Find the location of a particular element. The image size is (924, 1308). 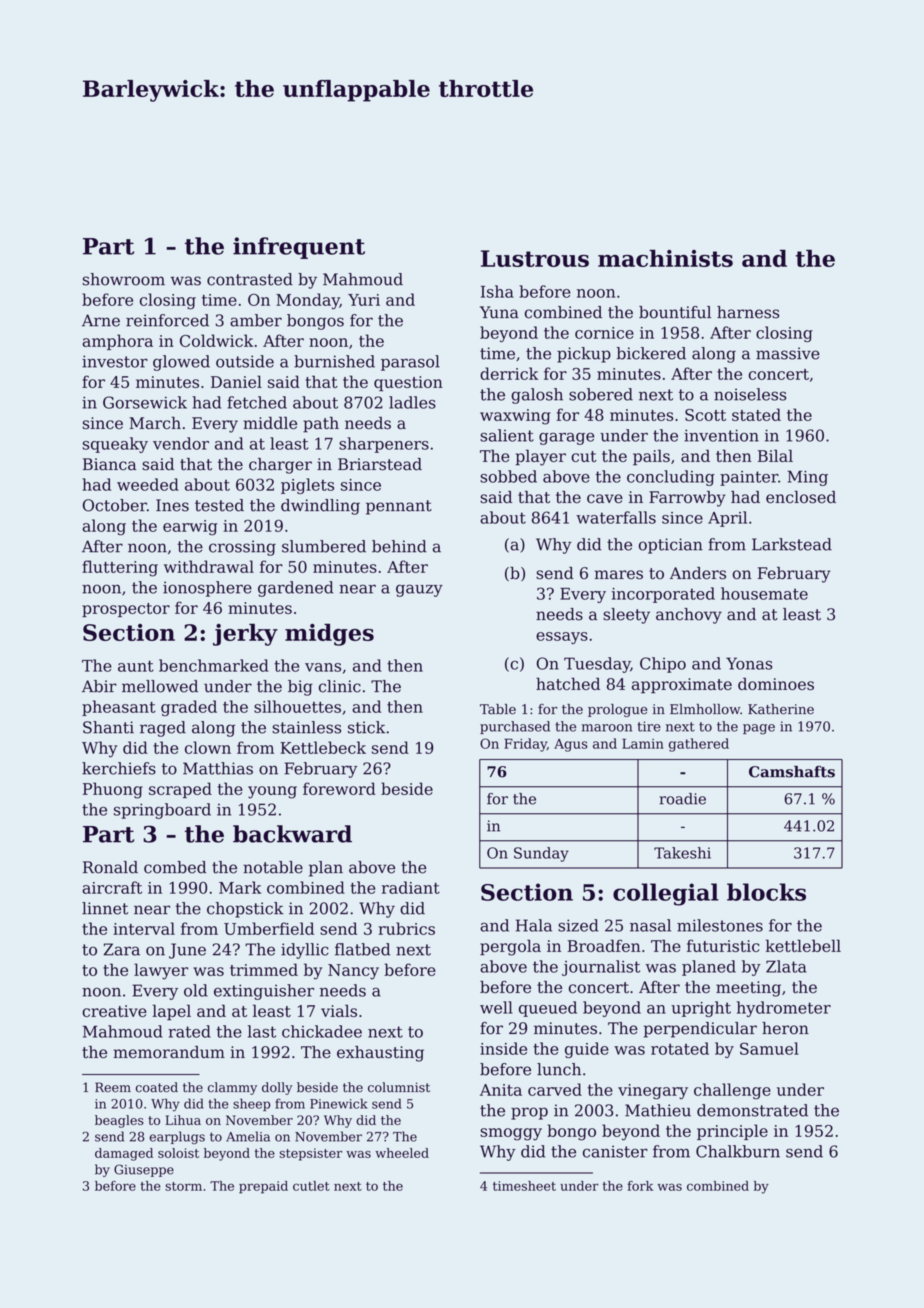

clinic is located at coordinates (340, 686).
